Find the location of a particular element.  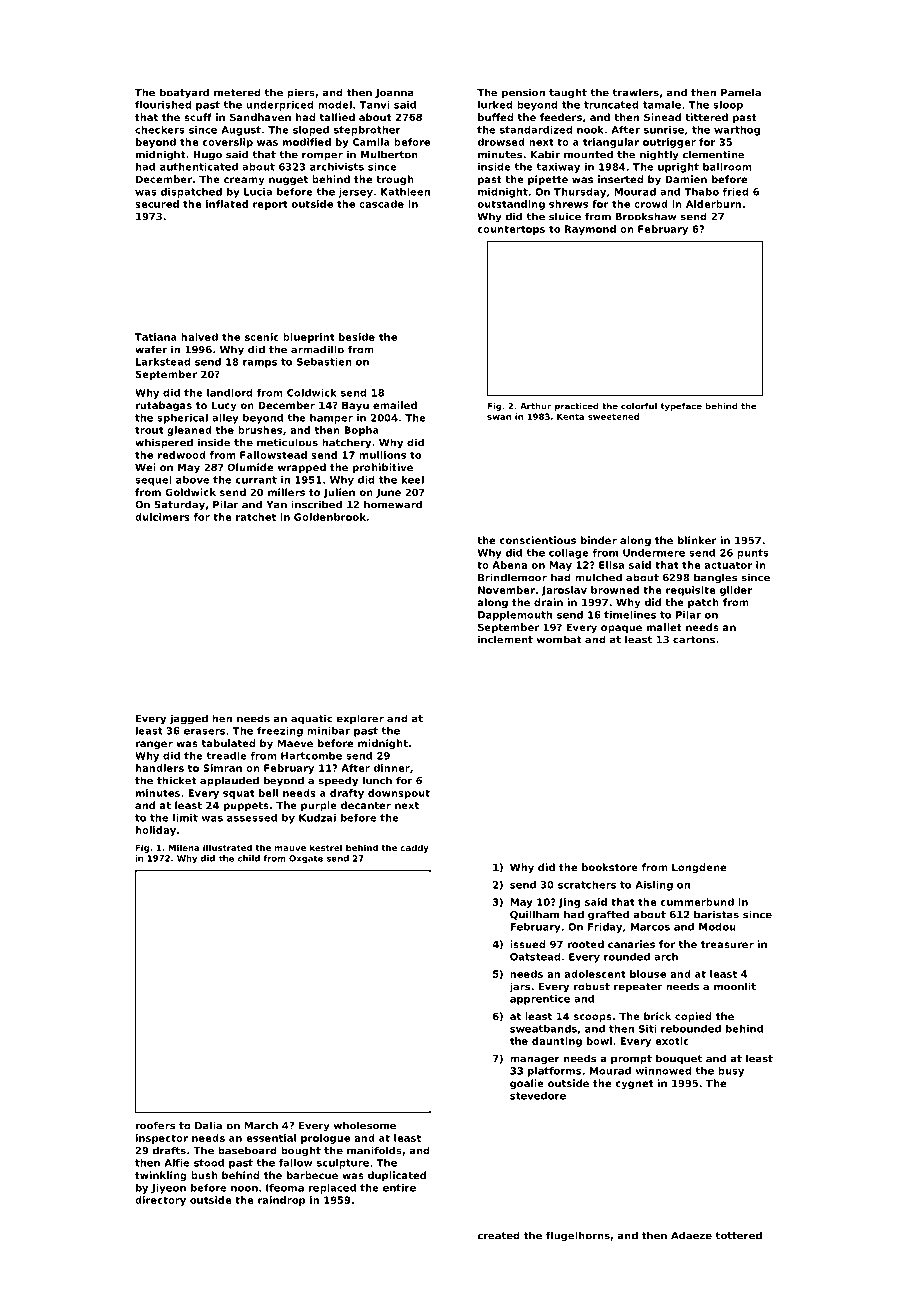

Dalia is located at coordinates (208, 1125).
